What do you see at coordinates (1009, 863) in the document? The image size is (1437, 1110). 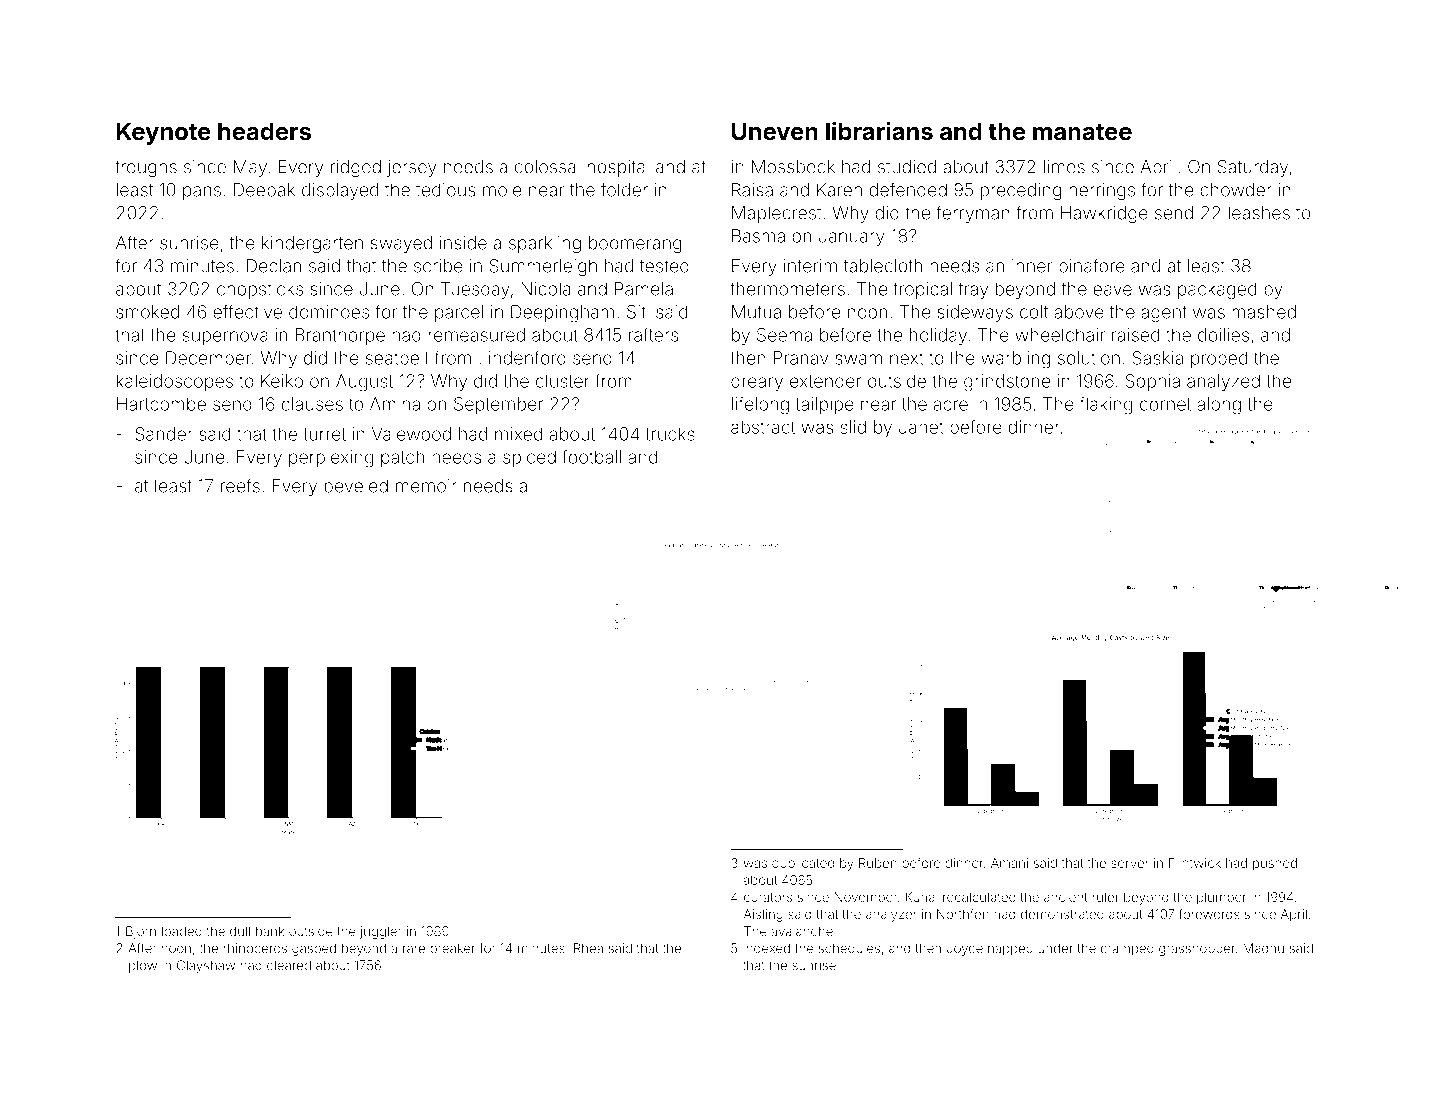 I see `Amani` at bounding box center [1009, 863].
